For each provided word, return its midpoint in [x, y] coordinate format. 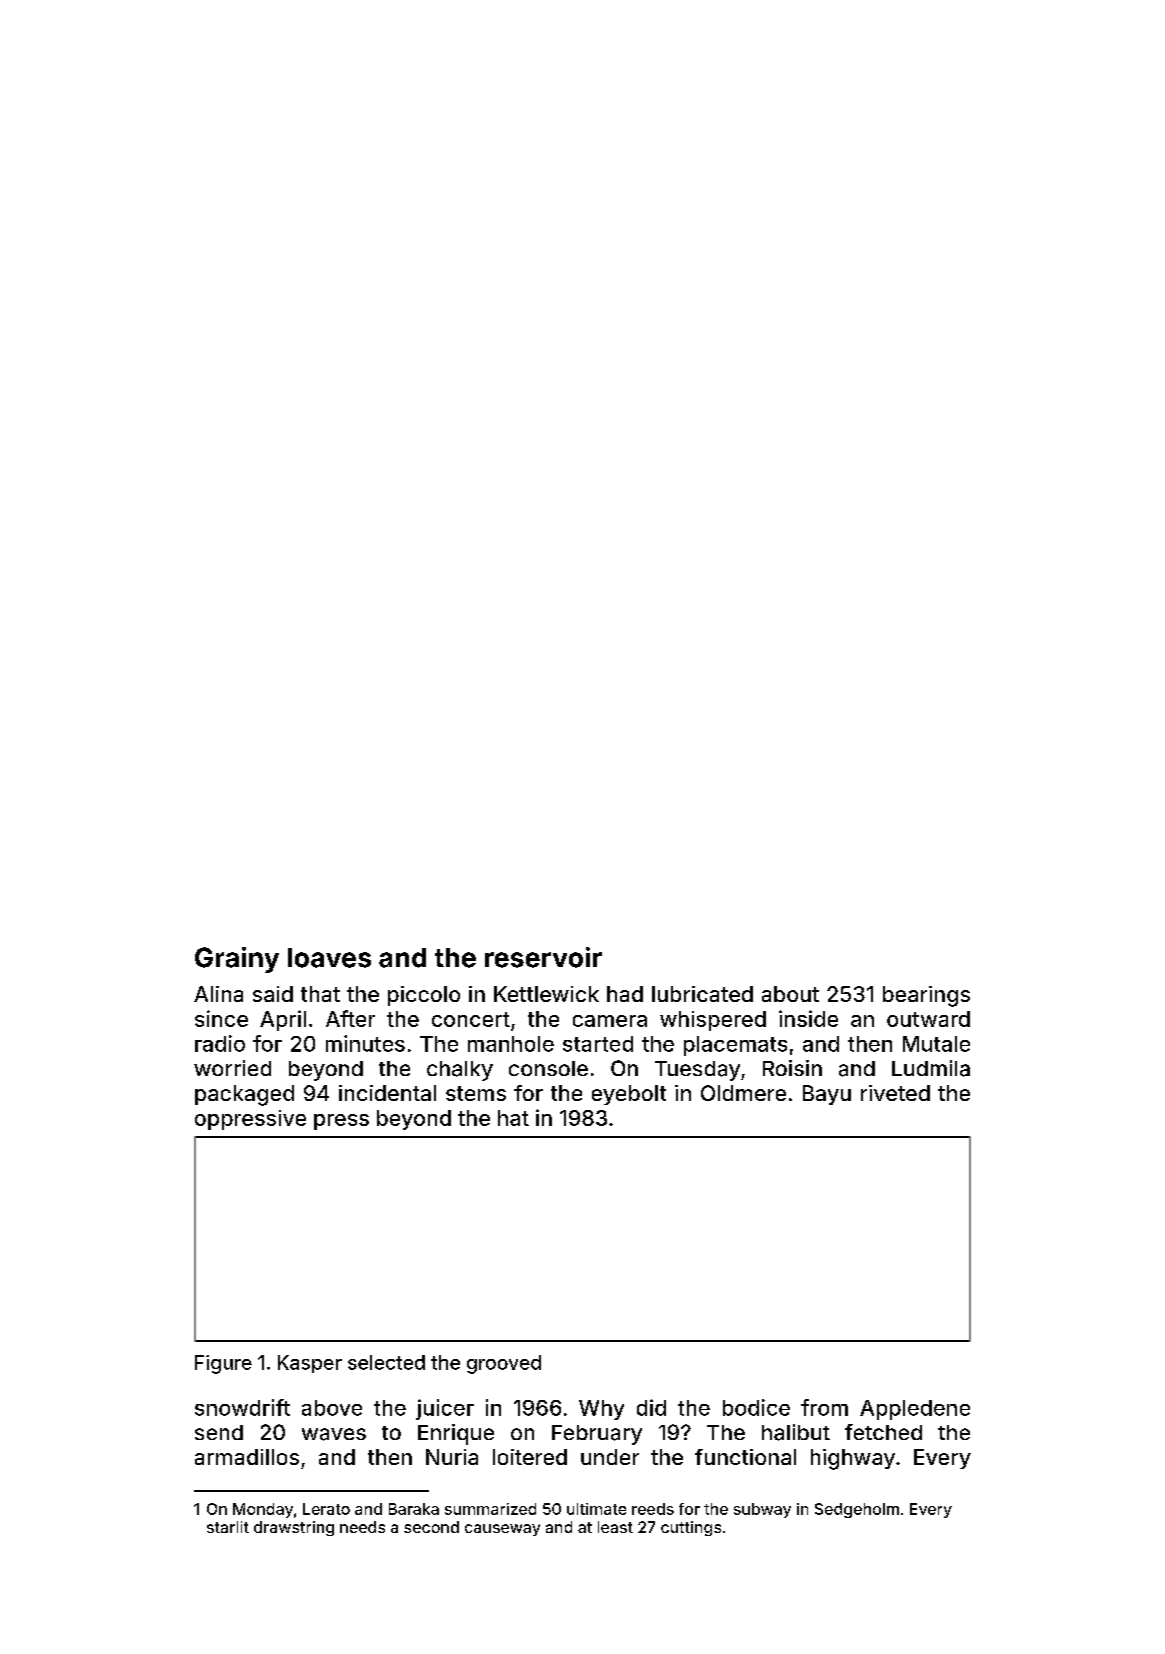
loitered [530, 1457]
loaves [329, 958]
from [824, 1407]
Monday [263, 1510]
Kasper [310, 1364]
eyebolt [629, 1095]
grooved [504, 1364]
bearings [926, 996]
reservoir [543, 957]
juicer [445, 1409]
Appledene [915, 1410]
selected [386, 1362]
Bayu [827, 1095]
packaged [244, 1095]
